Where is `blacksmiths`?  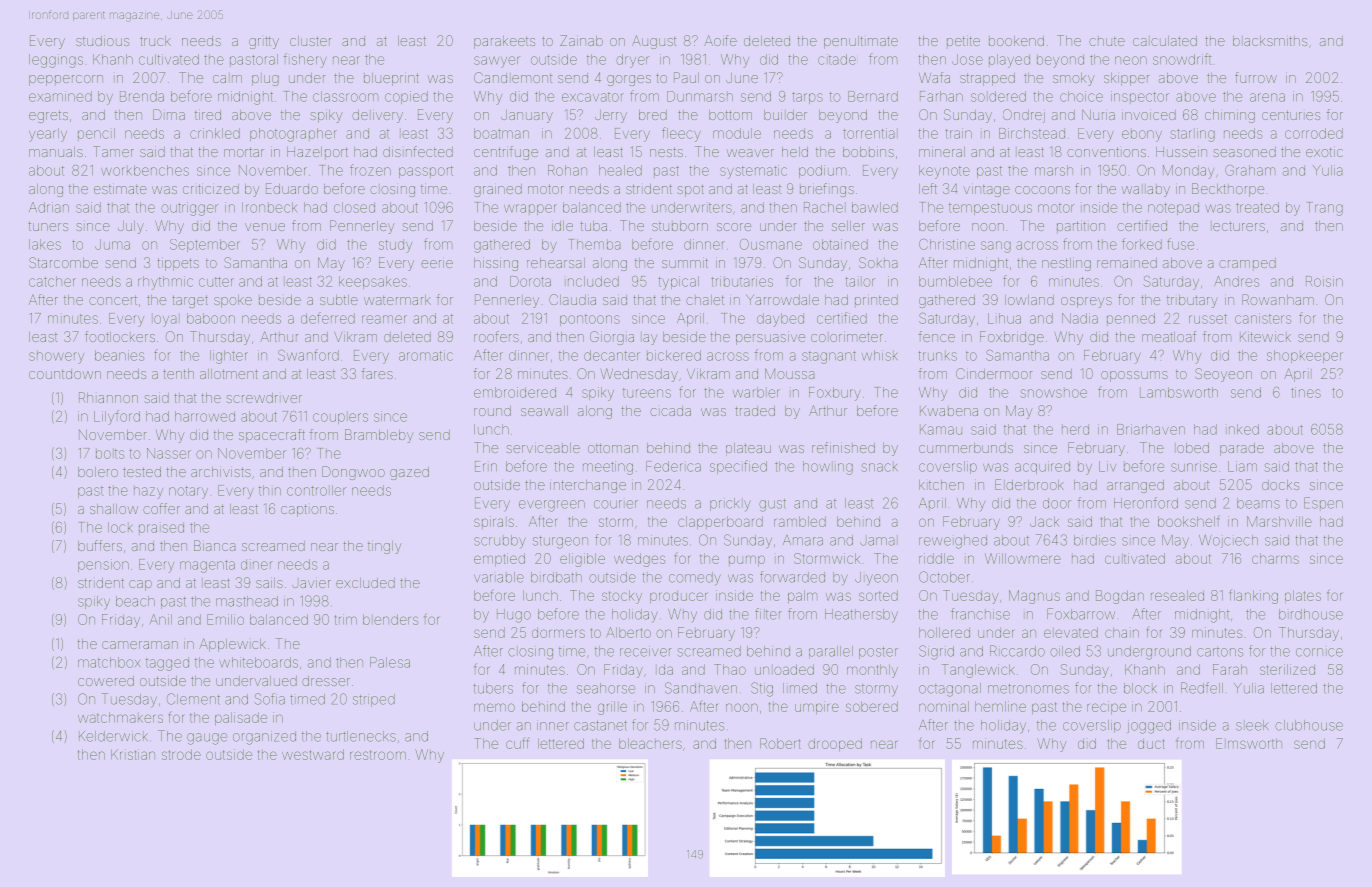
blacksmiths is located at coordinates (1270, 41).
